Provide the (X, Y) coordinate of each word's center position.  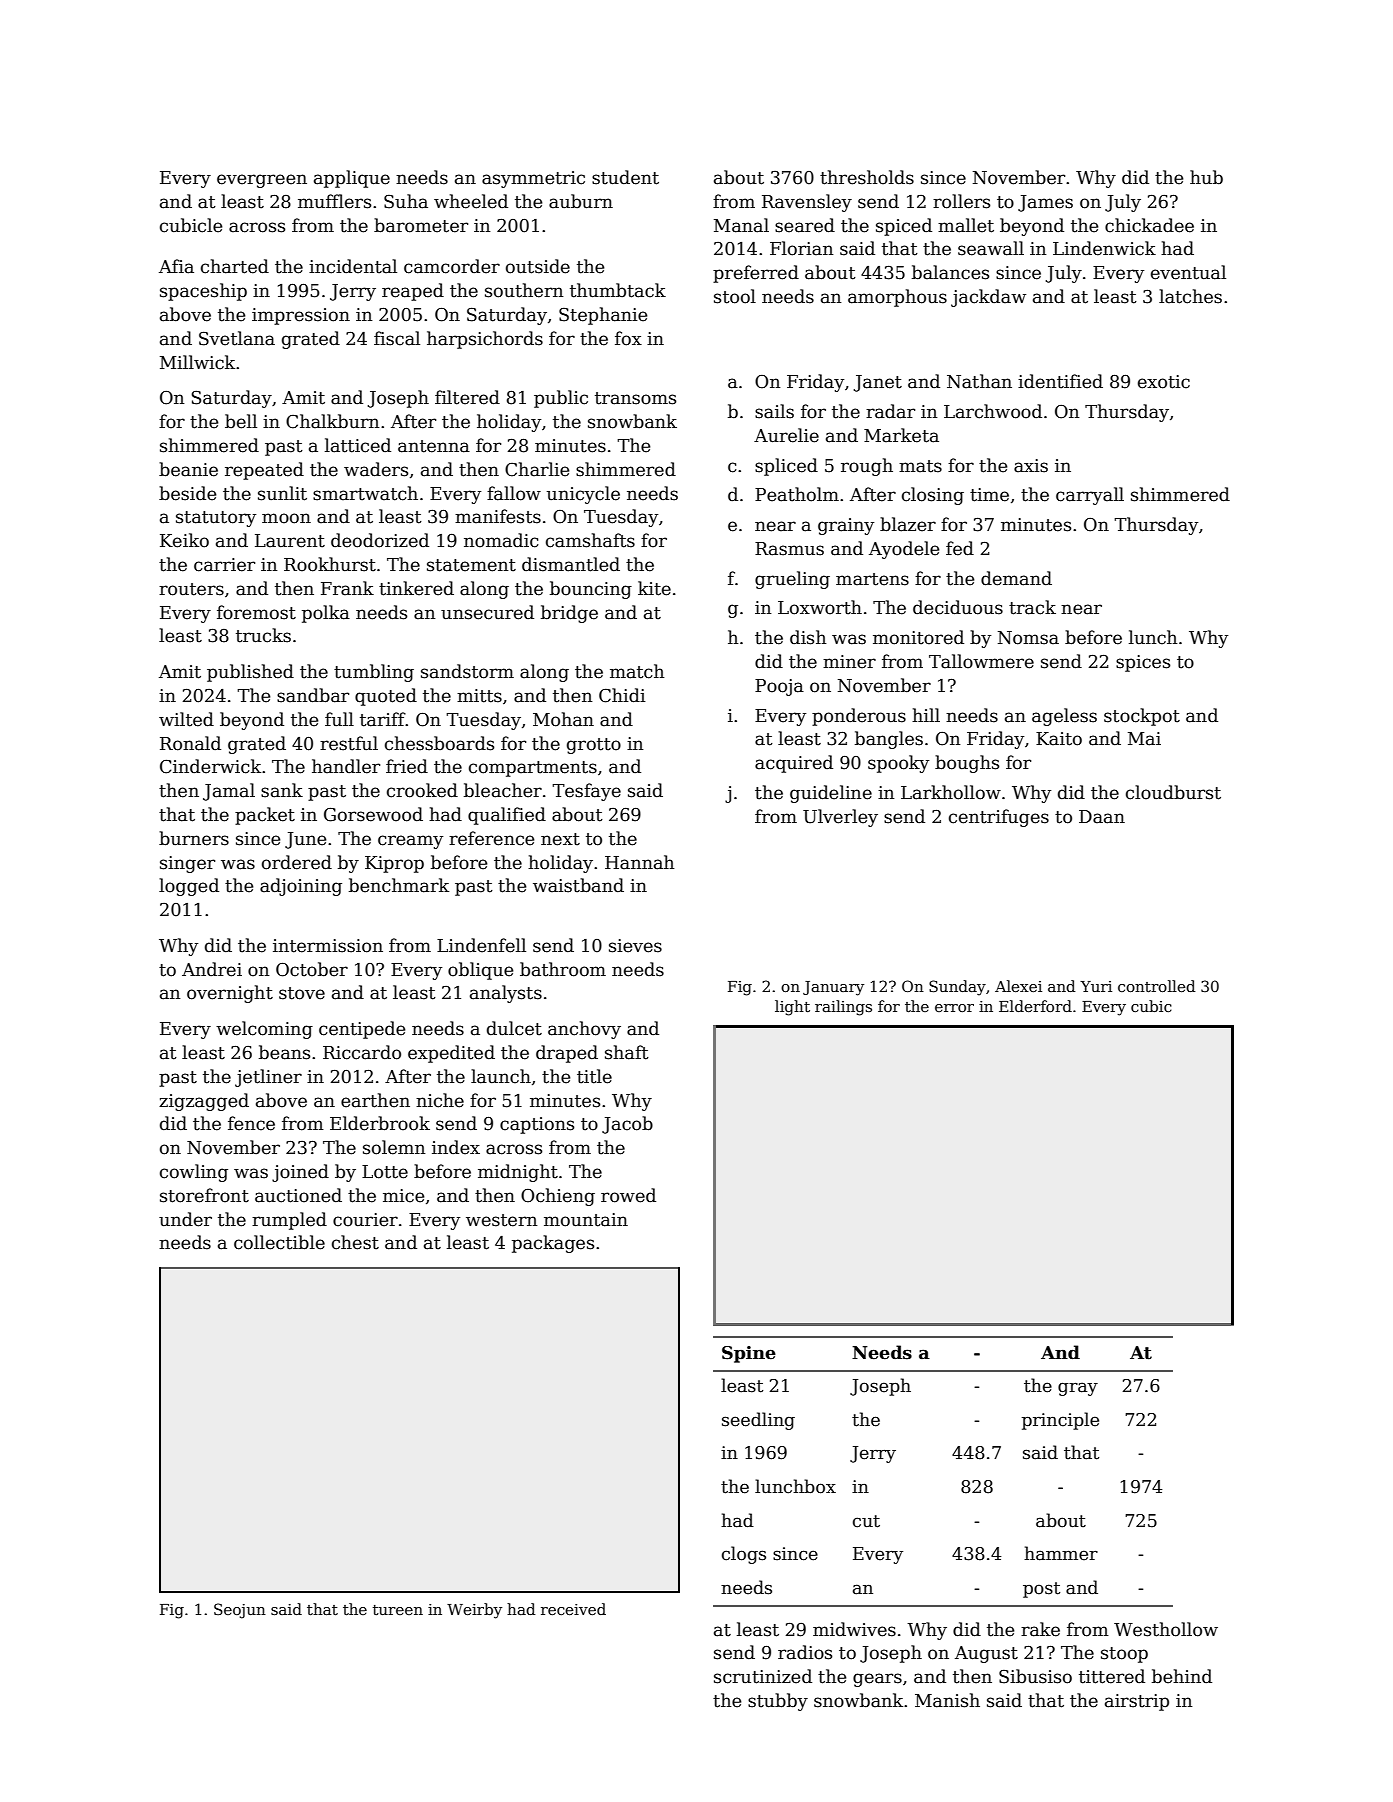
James (1045, 203)
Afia (176, 266)
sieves (635, 946)
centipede (362, 1030)
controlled (1157, 986)
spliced (786, 467)
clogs (744, 1555)
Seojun (240, 1611)
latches (1190, 296)
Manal (741, 225)
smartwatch (365, 493)
